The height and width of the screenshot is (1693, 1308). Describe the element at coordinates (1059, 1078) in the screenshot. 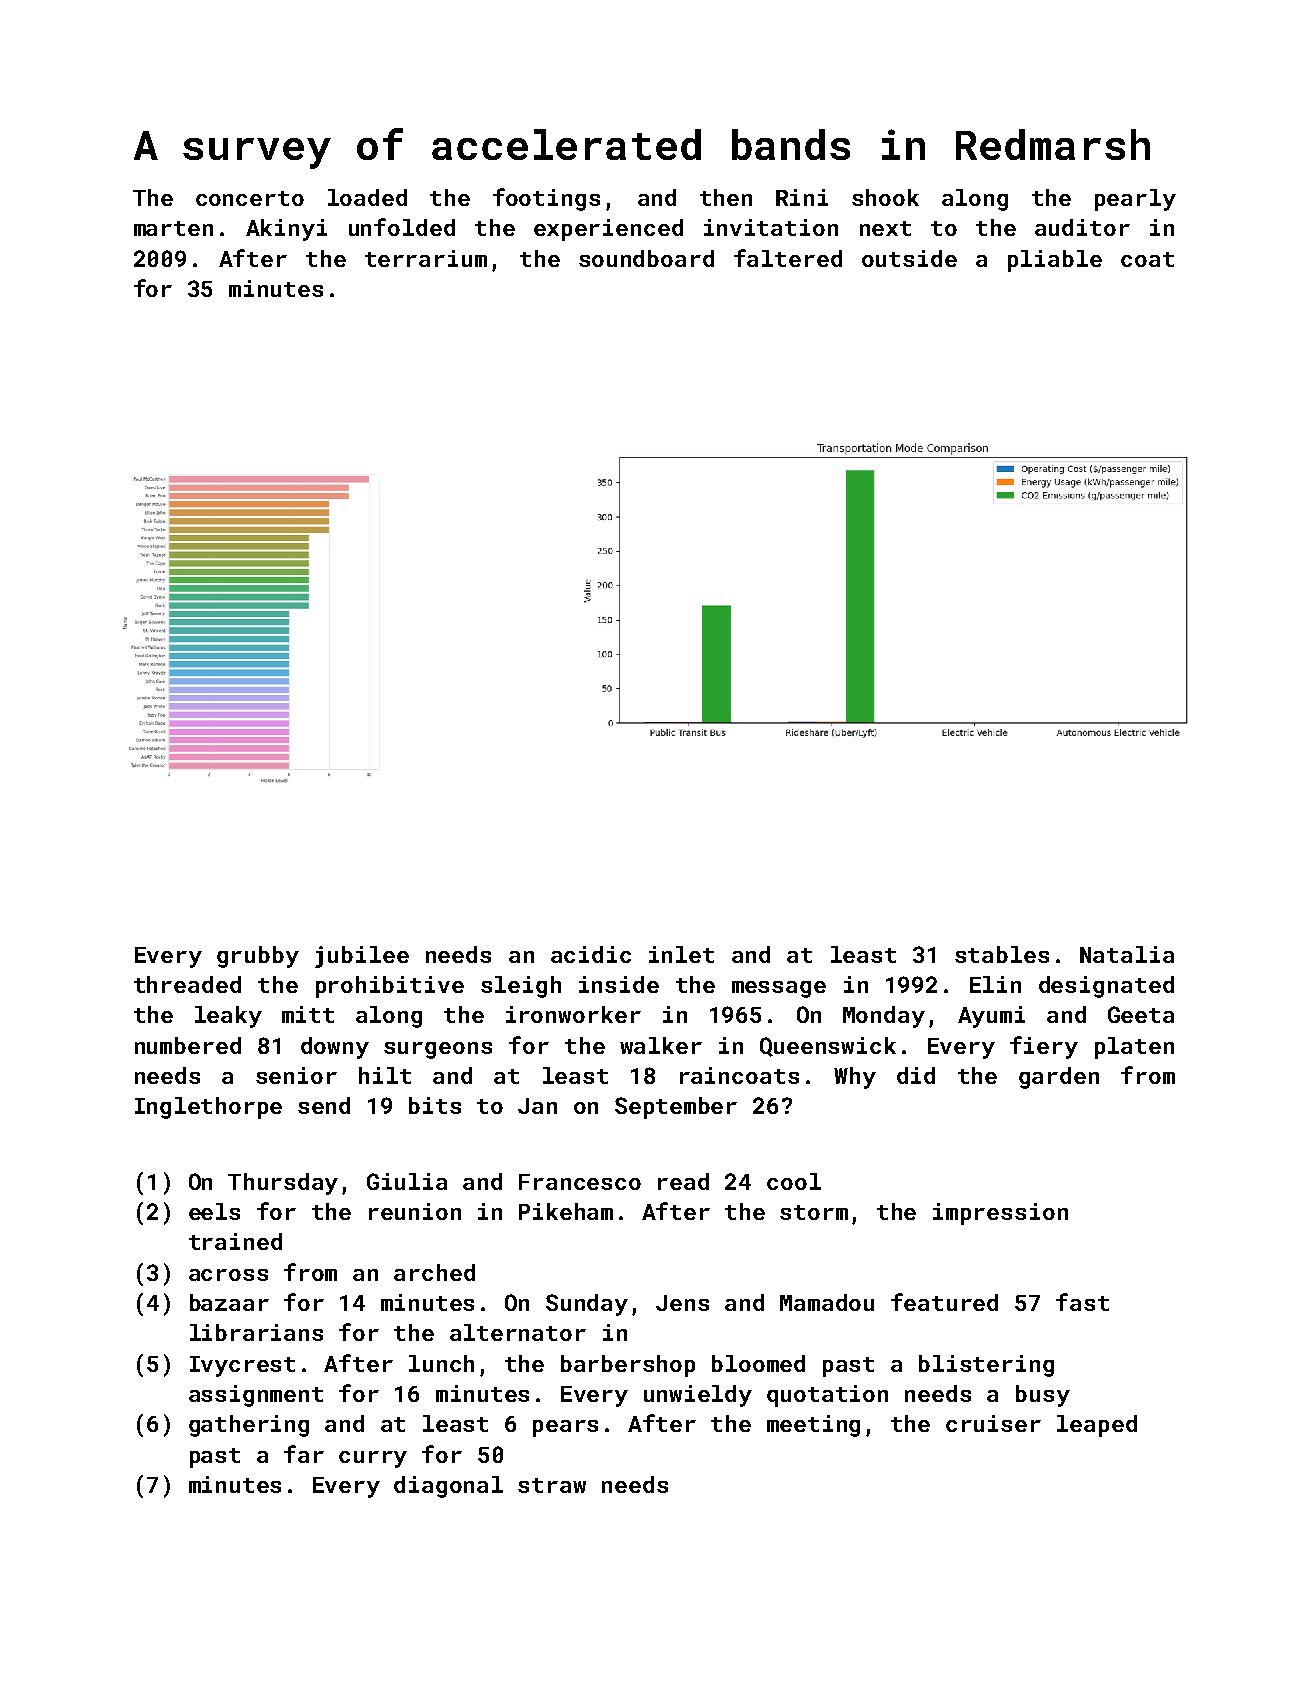

I see `garden` at that location.
